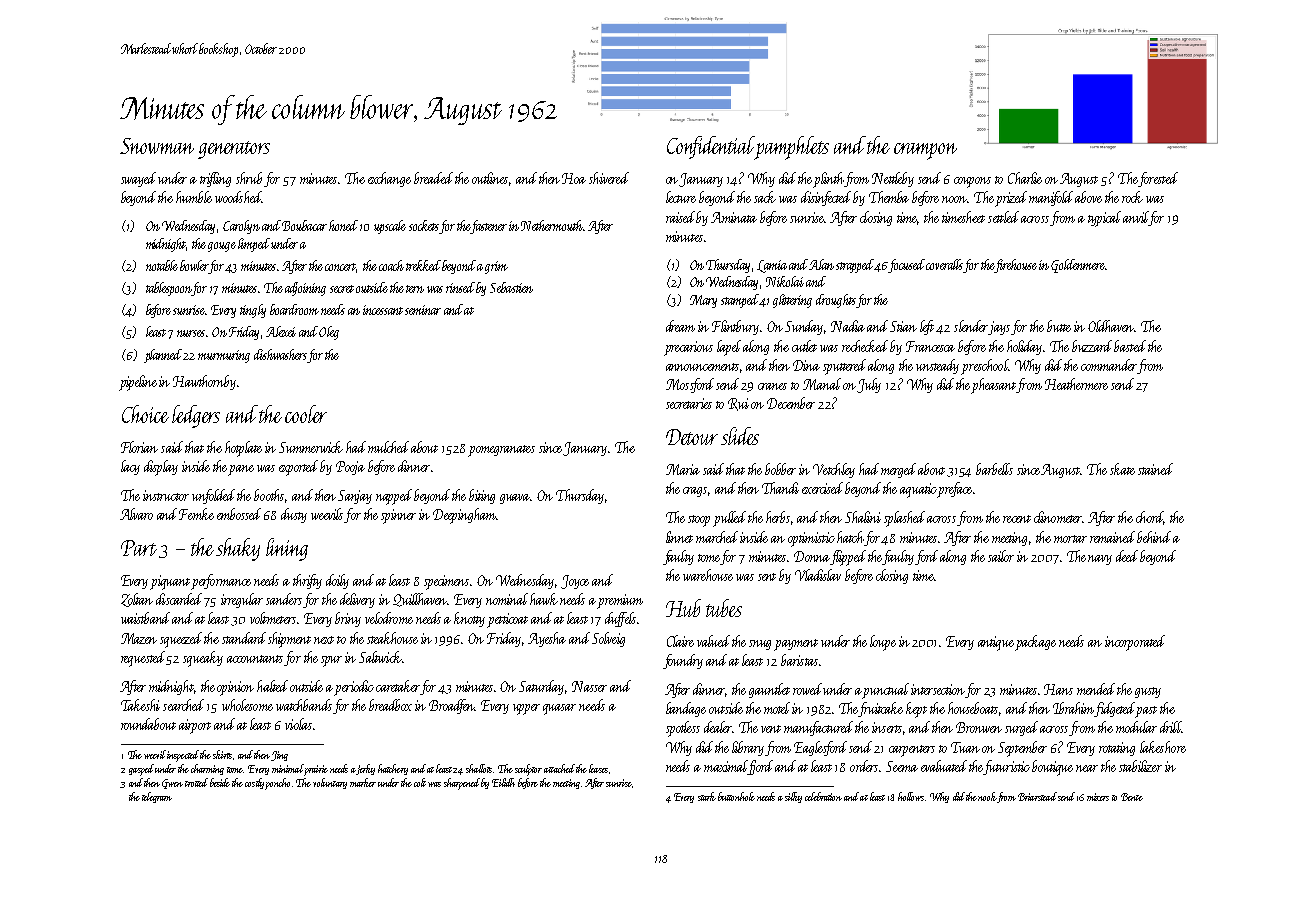 The width and height of the screenshot is (1308, 924). What do you see at coordinates (191, 333) in the screenshot?
I see `nurses` at bounding box center [191, 333].
